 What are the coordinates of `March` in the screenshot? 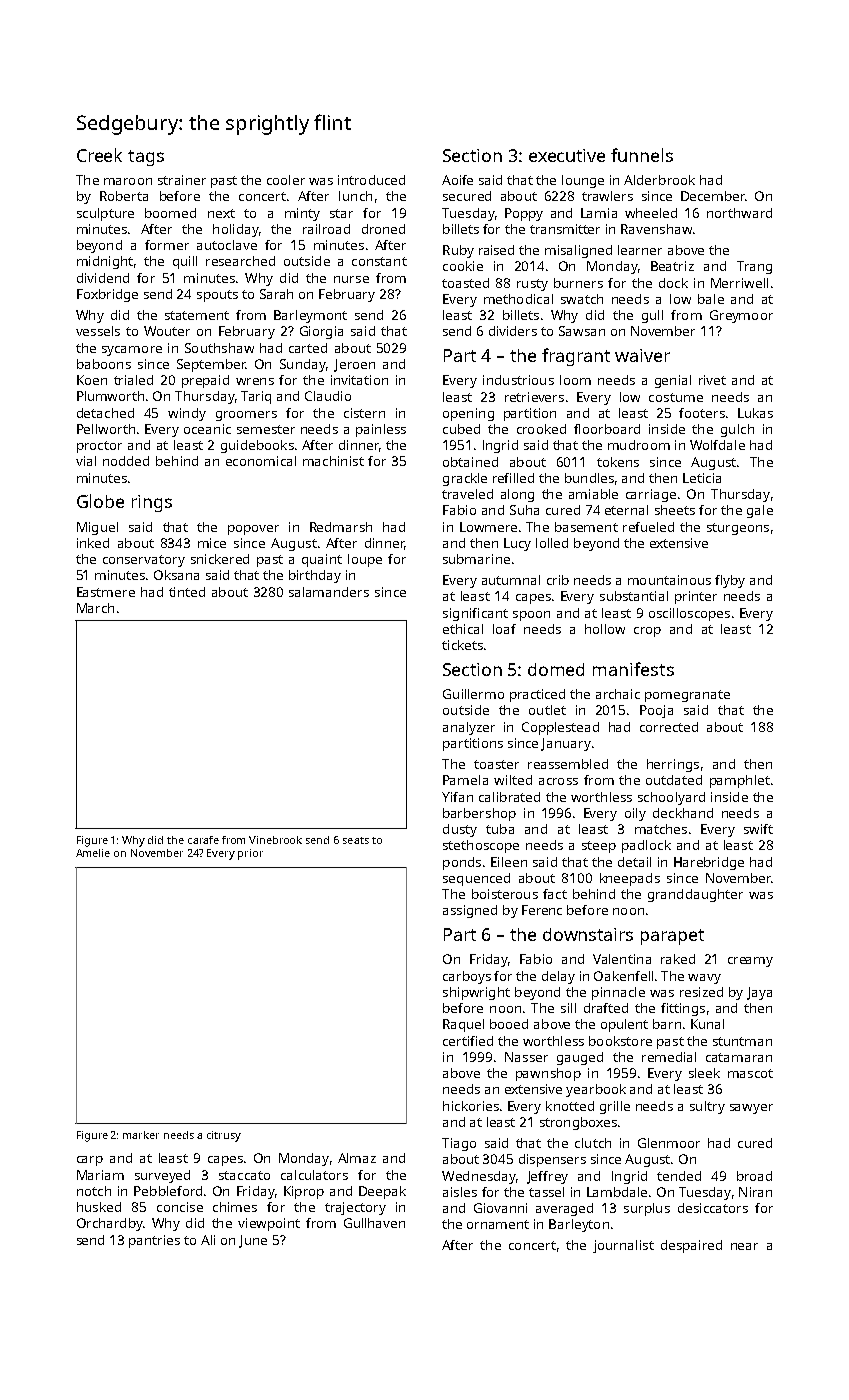 It's located at (95, 608).
